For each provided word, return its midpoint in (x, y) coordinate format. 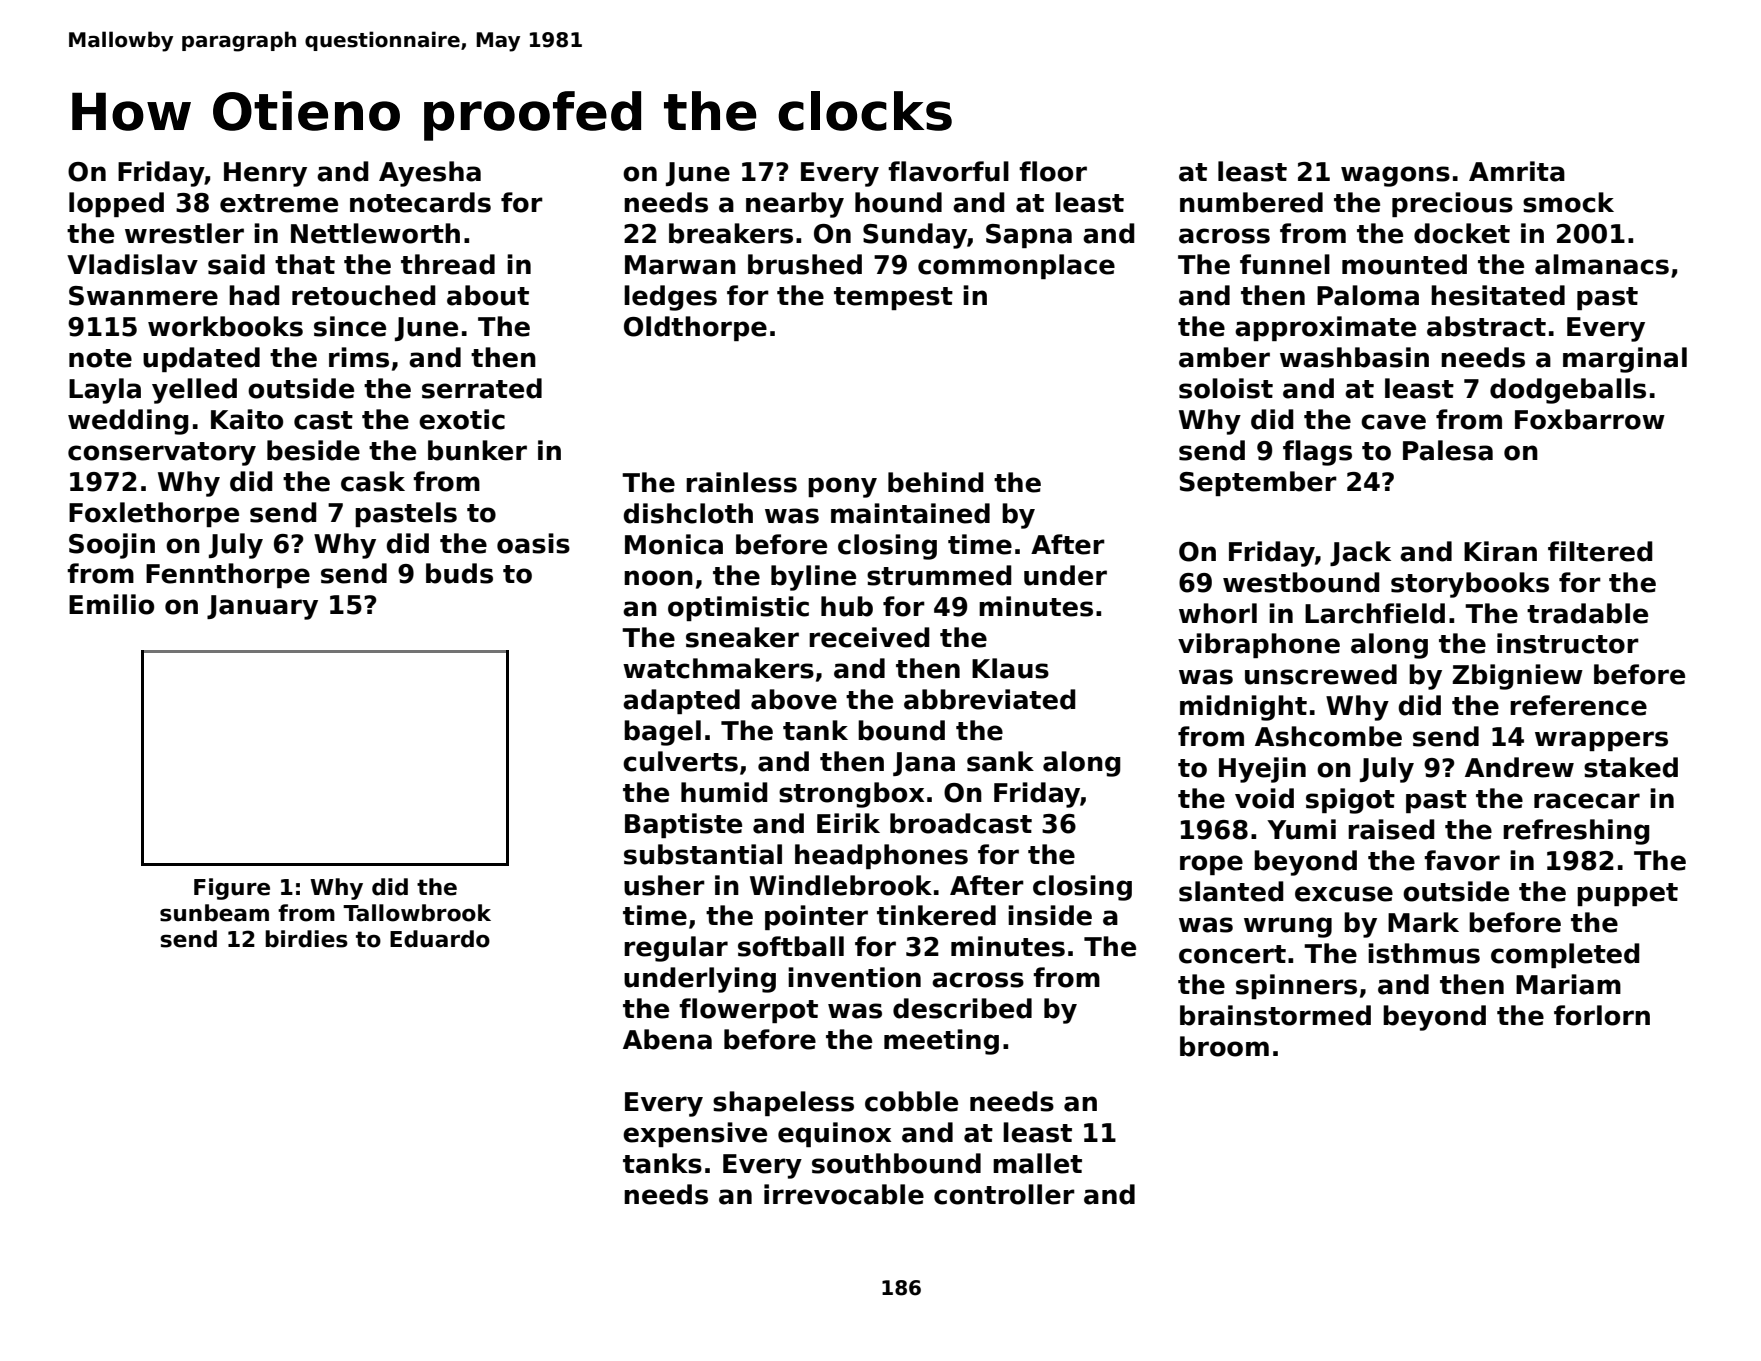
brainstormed (1275, 1015)
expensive (695, 1134)
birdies (306, 939)
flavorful (948, 171)
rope (1211, 865)
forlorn (1602, 1015)
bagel (662, 733)
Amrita (1517, 171)
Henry (265, 174)
